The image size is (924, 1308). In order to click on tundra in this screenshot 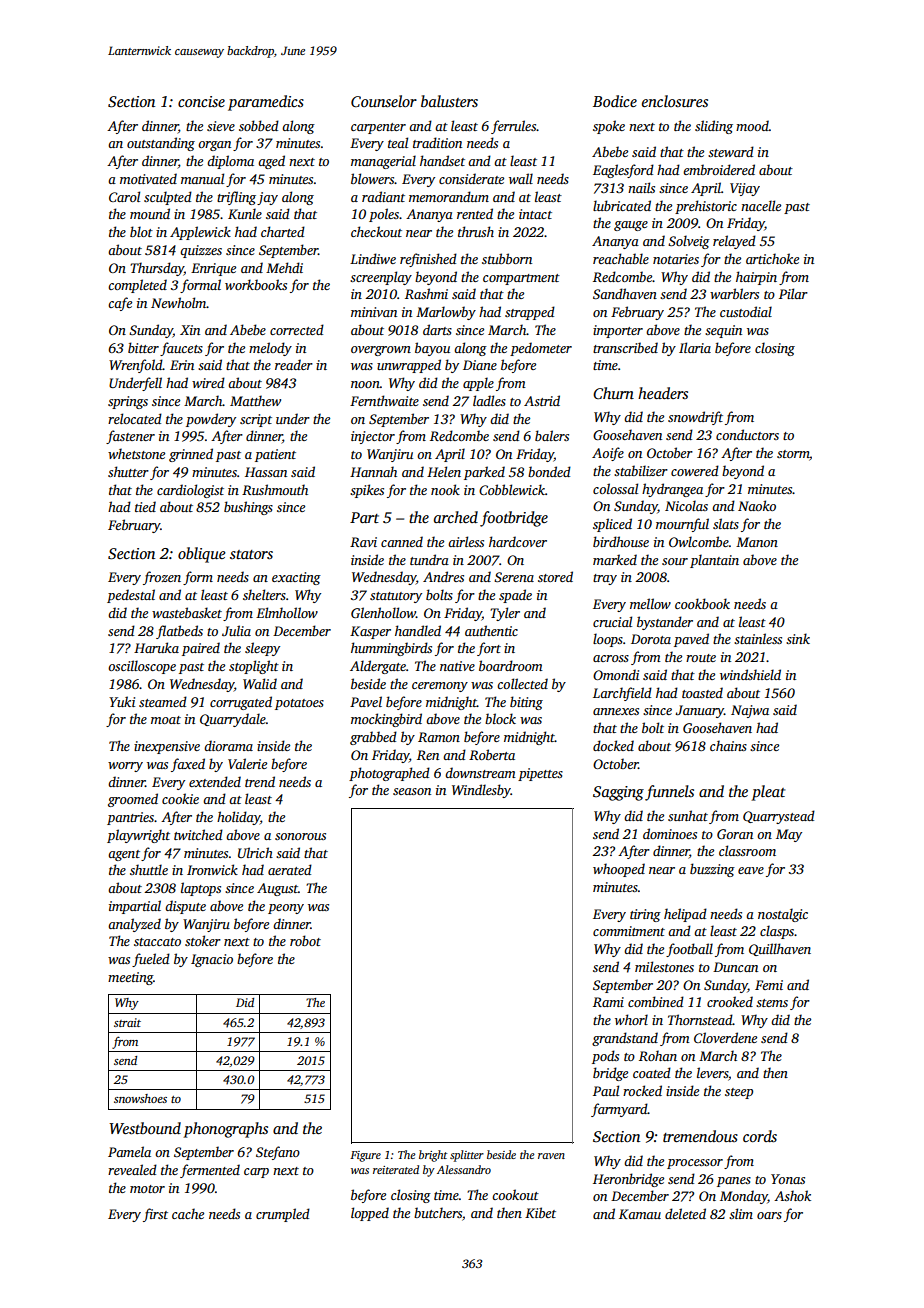, I will do `click(429, 559)`.
